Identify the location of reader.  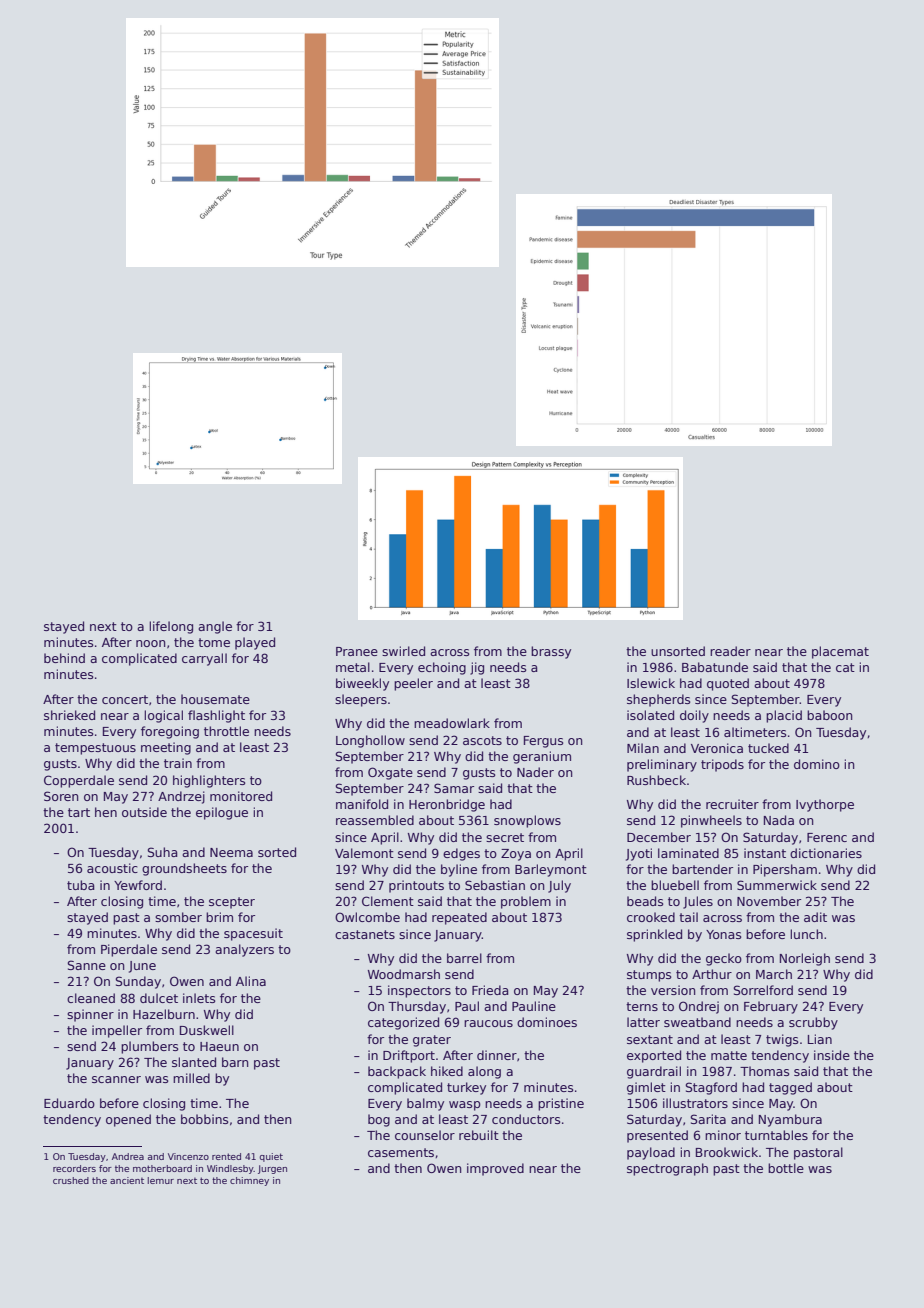
(730, 651).
